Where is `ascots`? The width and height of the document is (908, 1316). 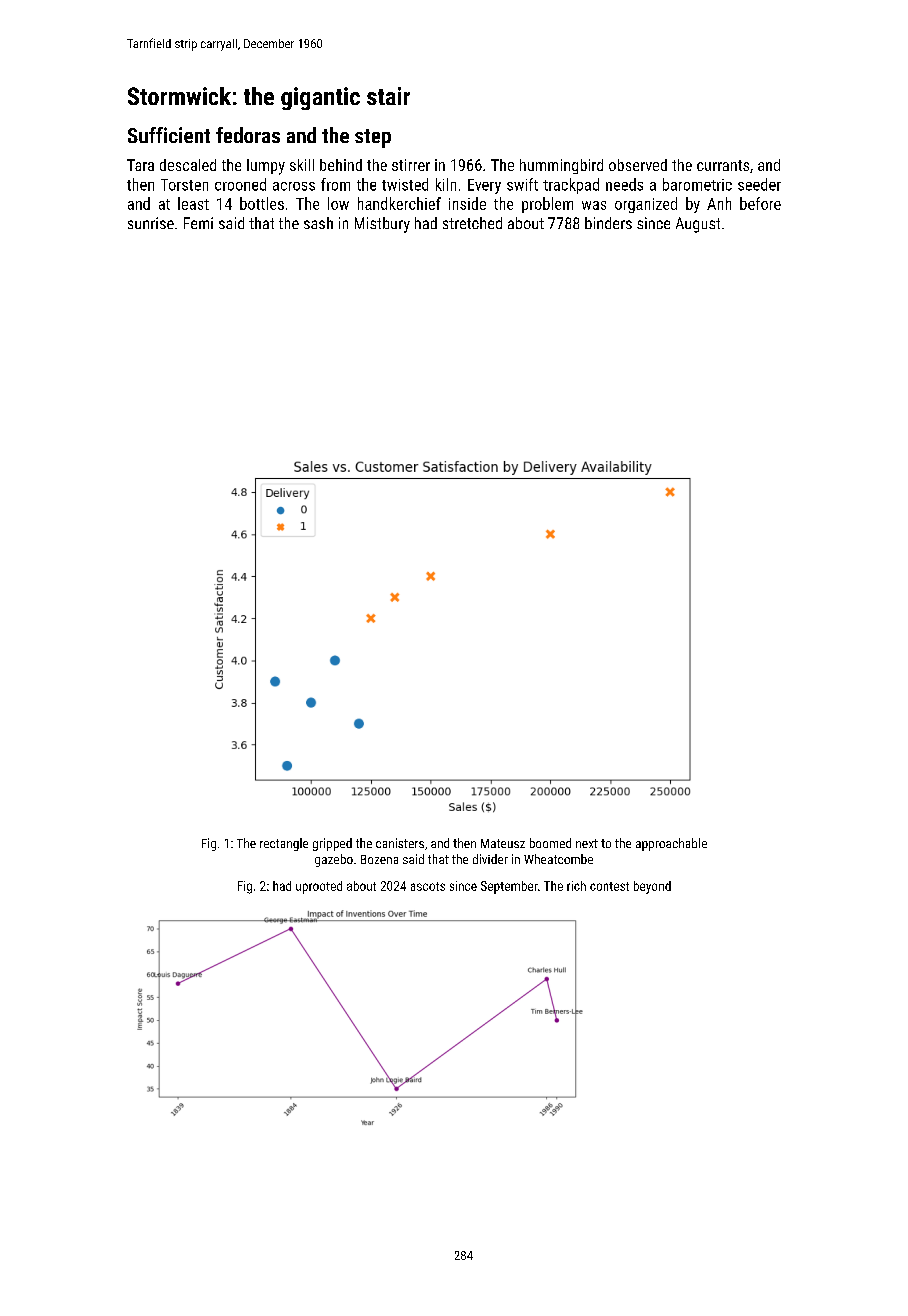 ascots is located at coordinates (428, 886).
